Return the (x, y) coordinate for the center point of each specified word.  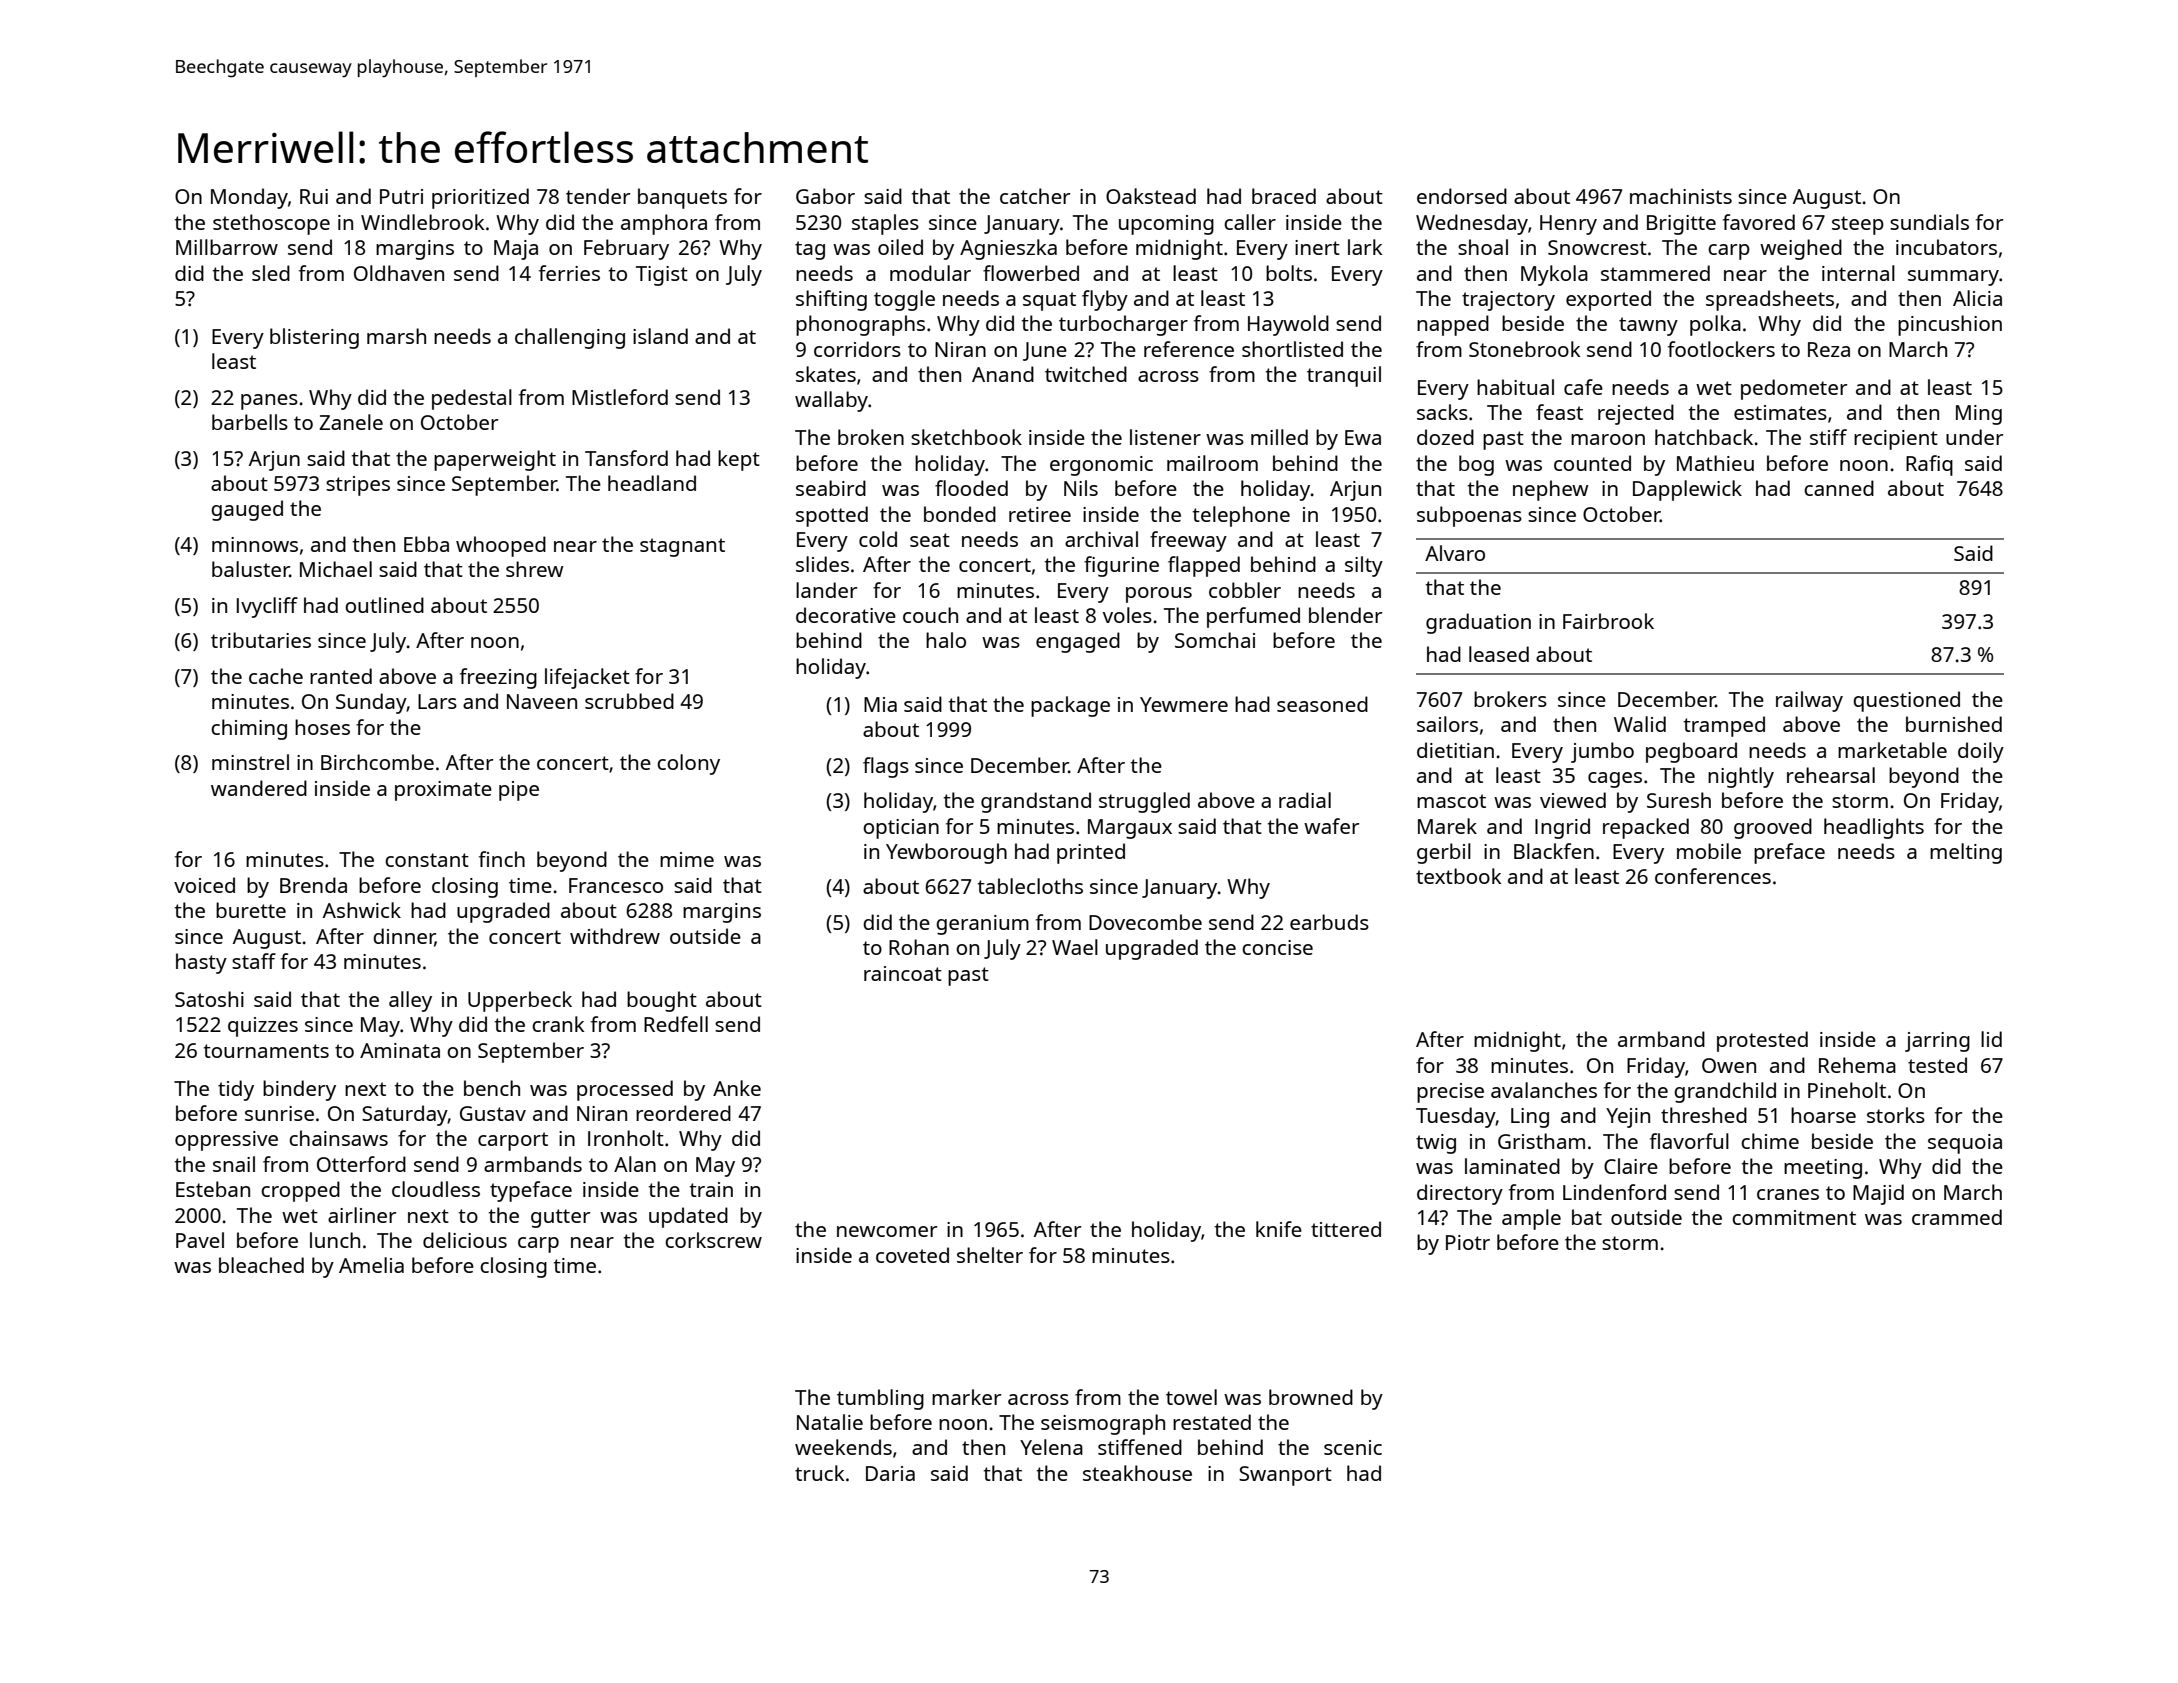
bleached (261, 1265)
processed (625, 1090)
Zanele (351, 422)
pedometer (1794, 389)
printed (1091, 853)
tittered (1346, 1229)
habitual (1515, 387)
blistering (314, 338)
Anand (1003, 374)
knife (1279, 1229)
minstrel (250, 762)
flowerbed (1031, 273)
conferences (1713, 876)
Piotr (1468, 1242)
